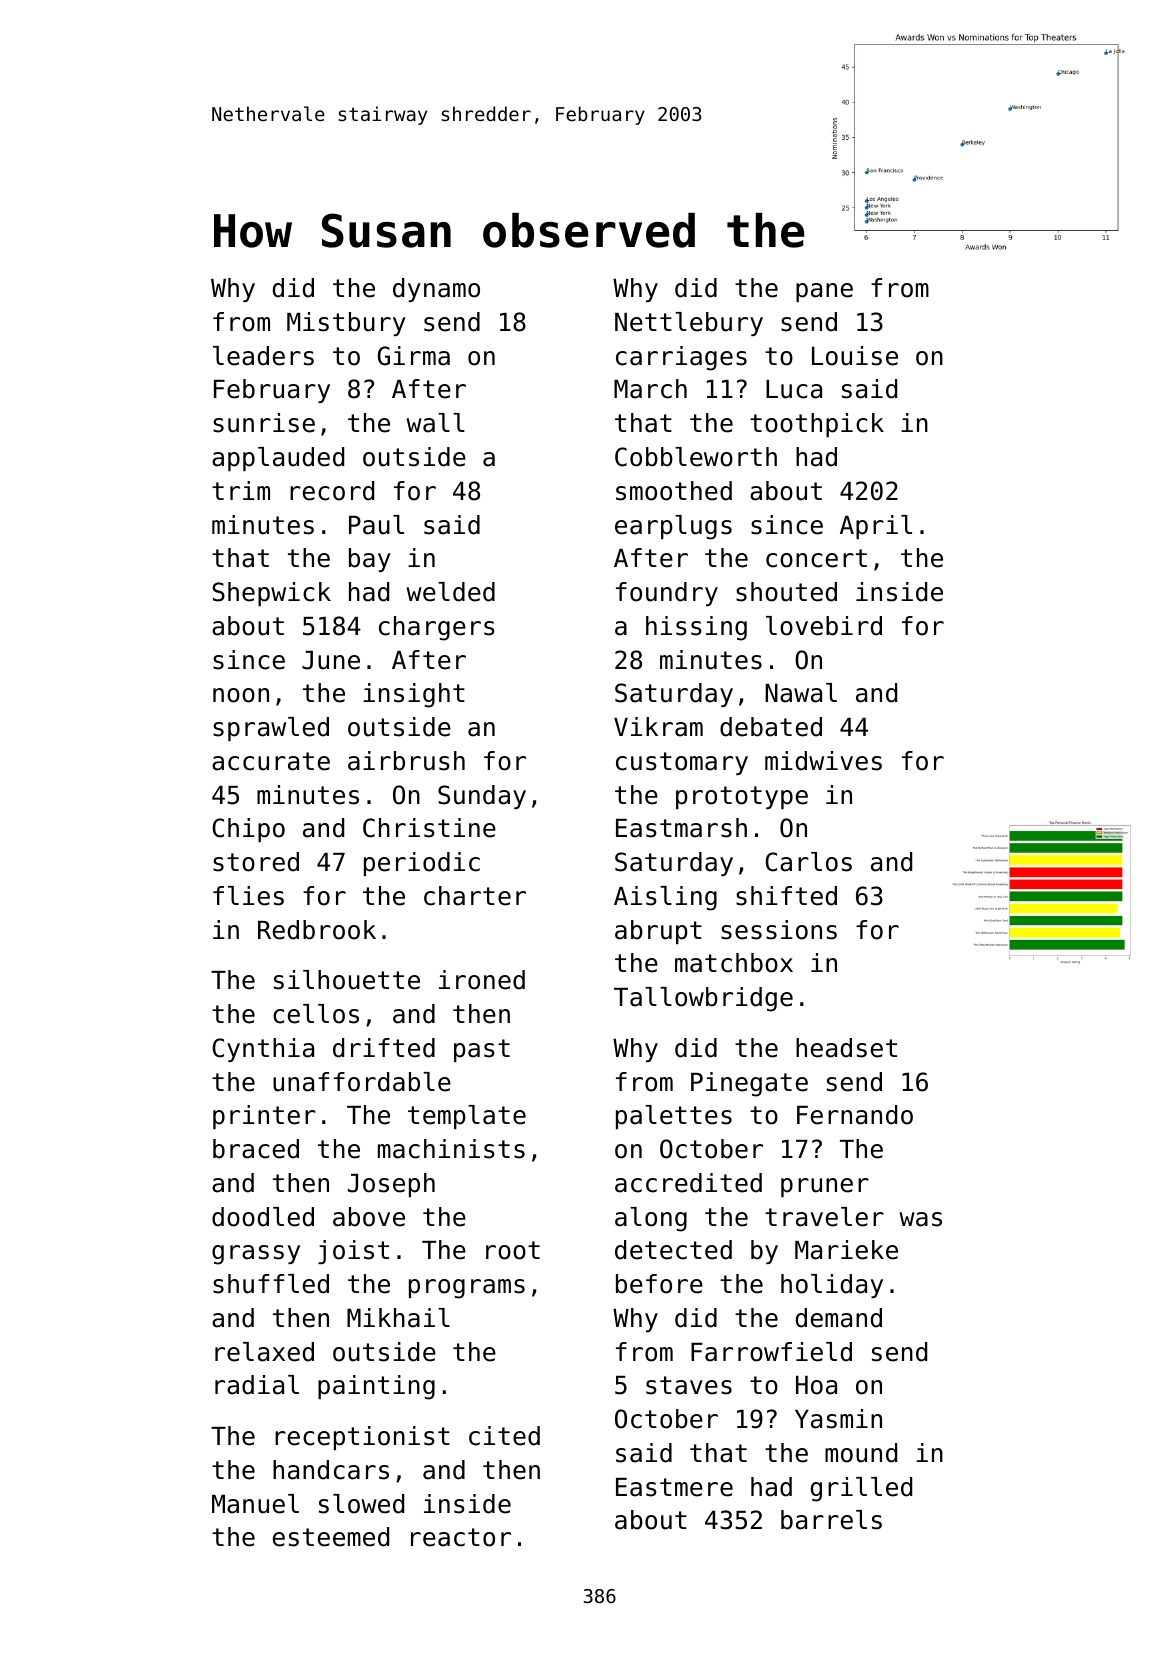 Image resolution: width=1165 pixels, height=1654 pixels. Describe the element at coordinates (271, 1284) in the document. I see `shuffled` at that location.
